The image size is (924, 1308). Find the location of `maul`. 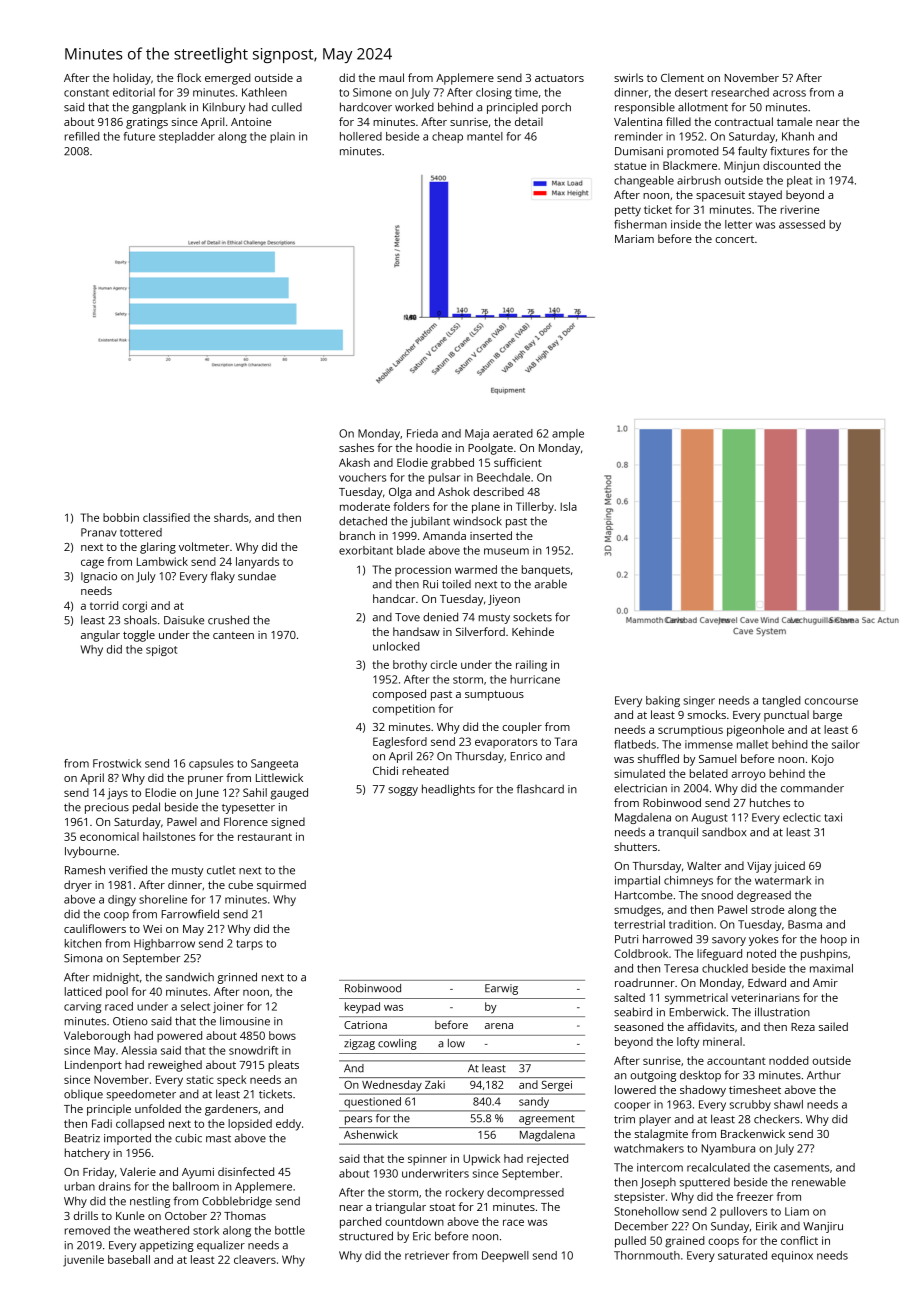

maul is located at coordinates (391, 77).
